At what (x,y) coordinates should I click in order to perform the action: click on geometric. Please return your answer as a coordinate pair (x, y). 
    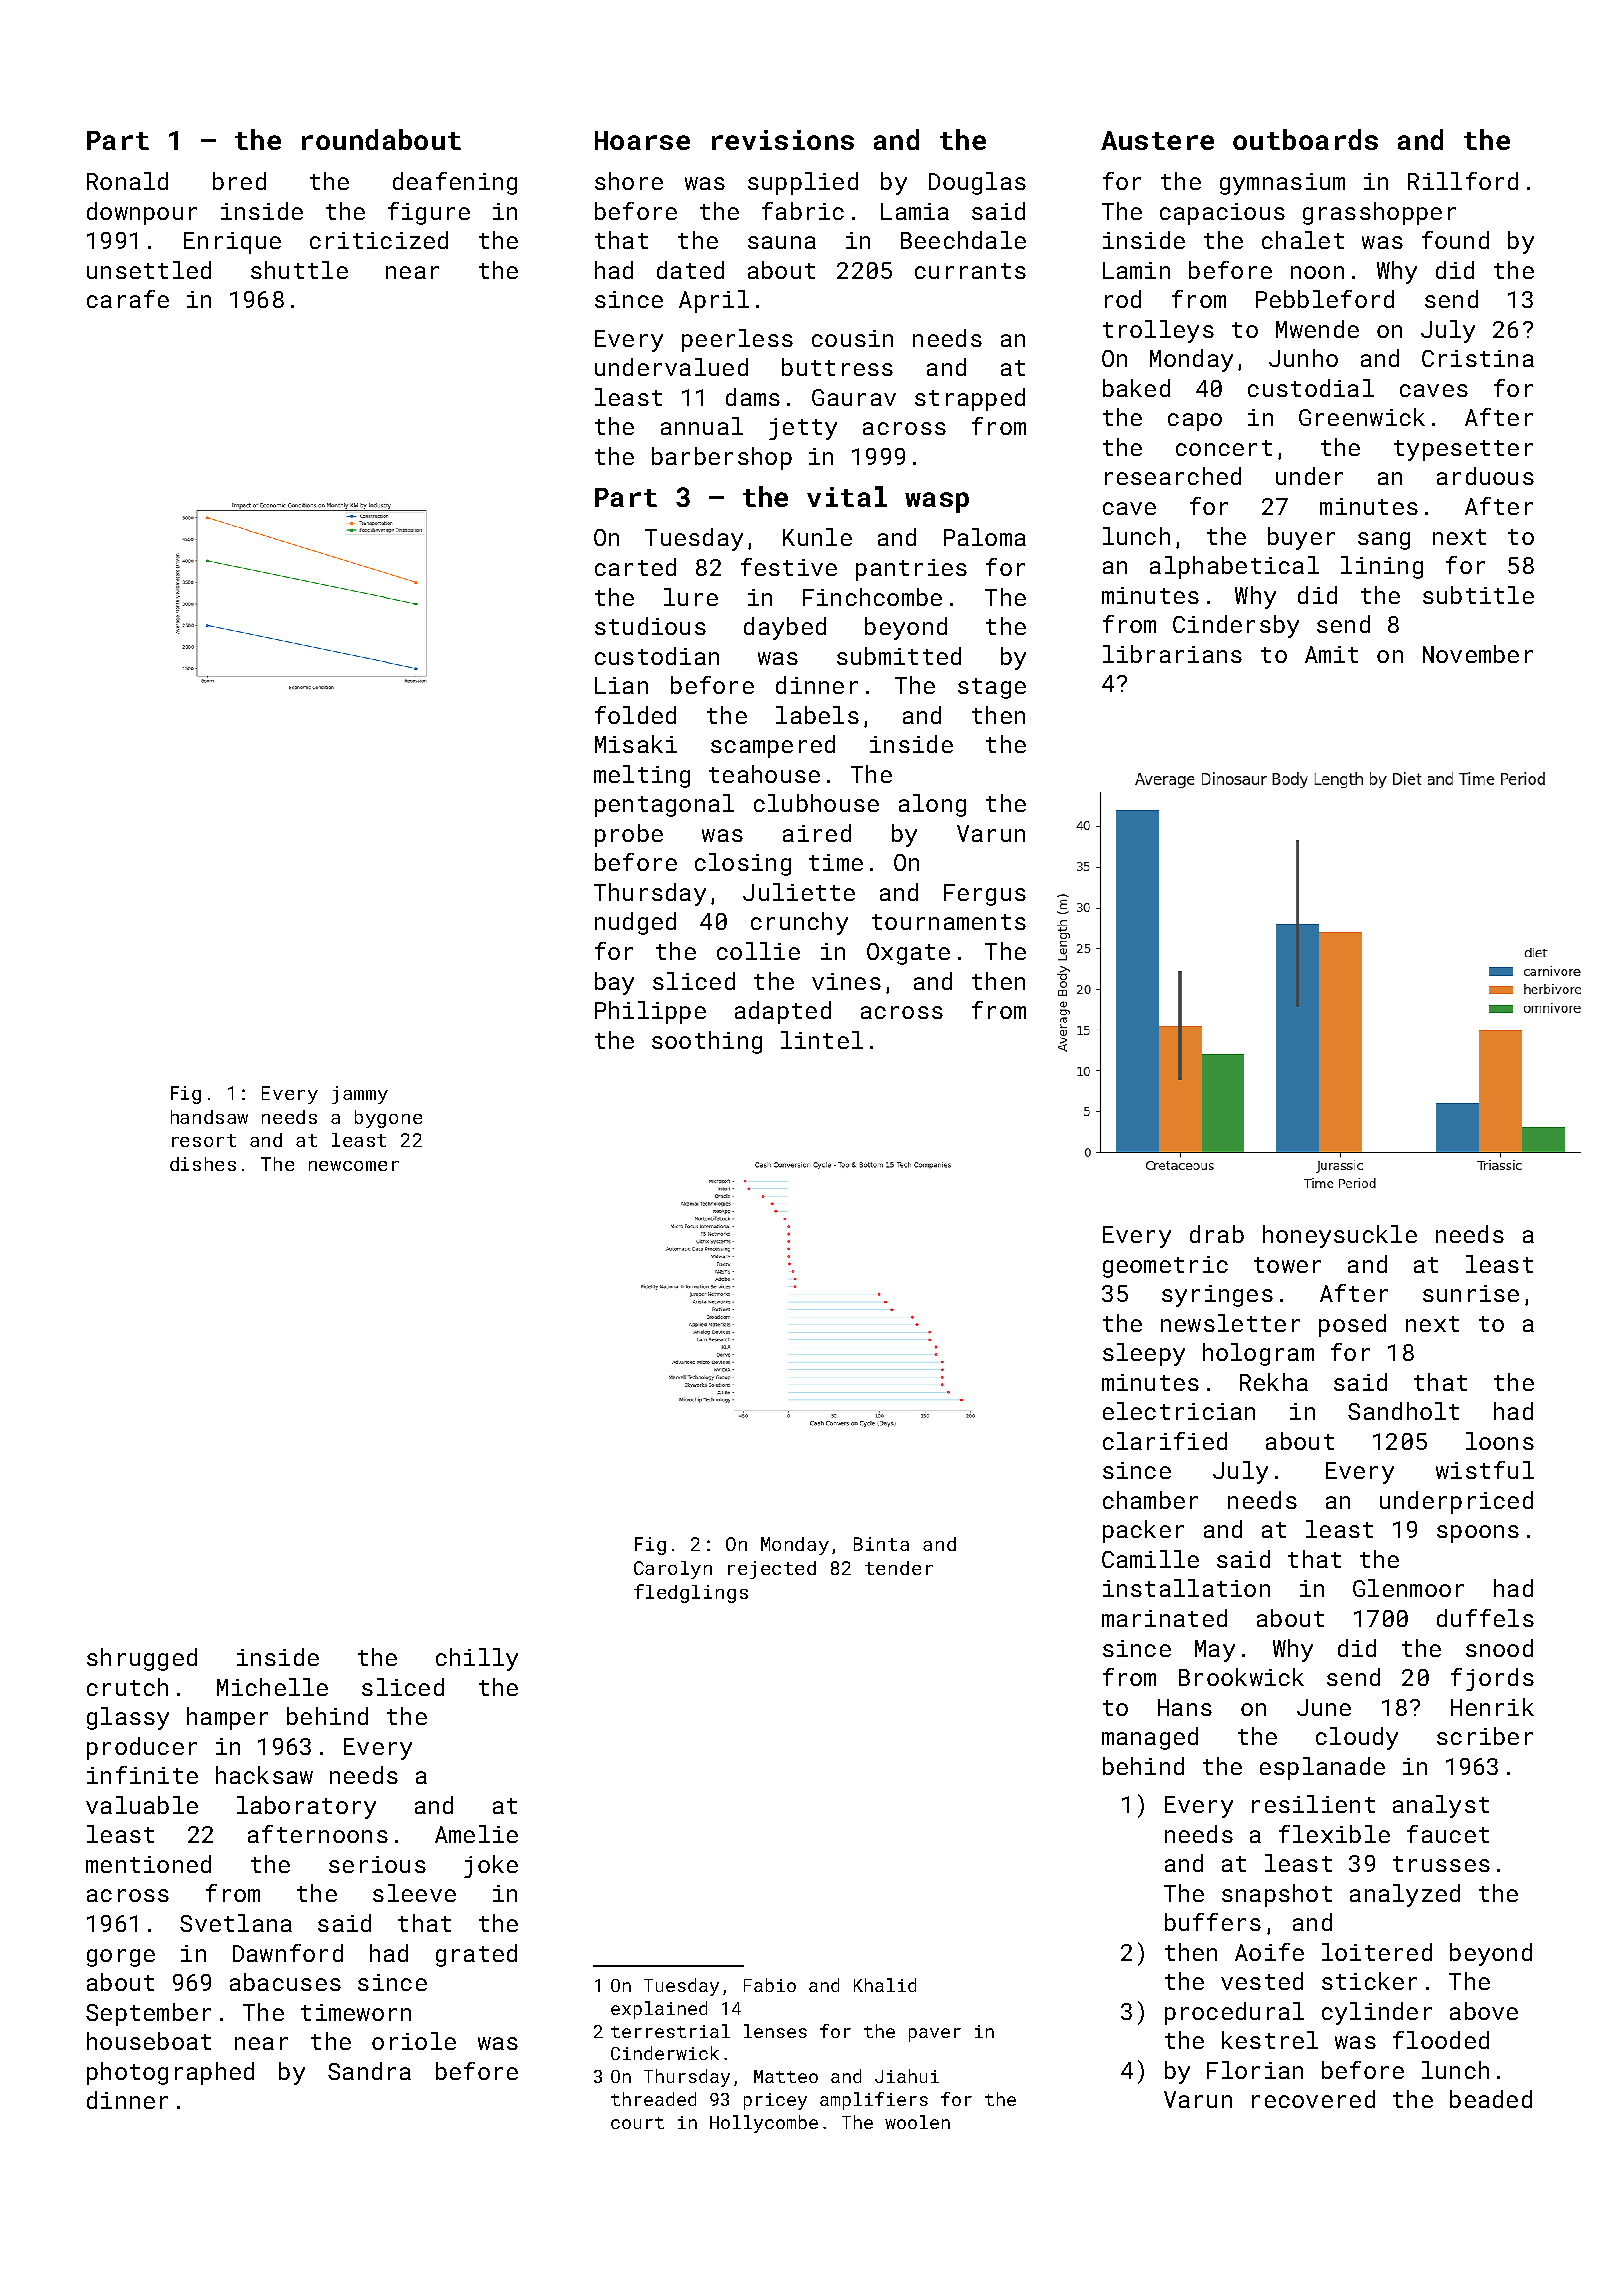
    Looking at the image, I should click on (1165, 1267).
